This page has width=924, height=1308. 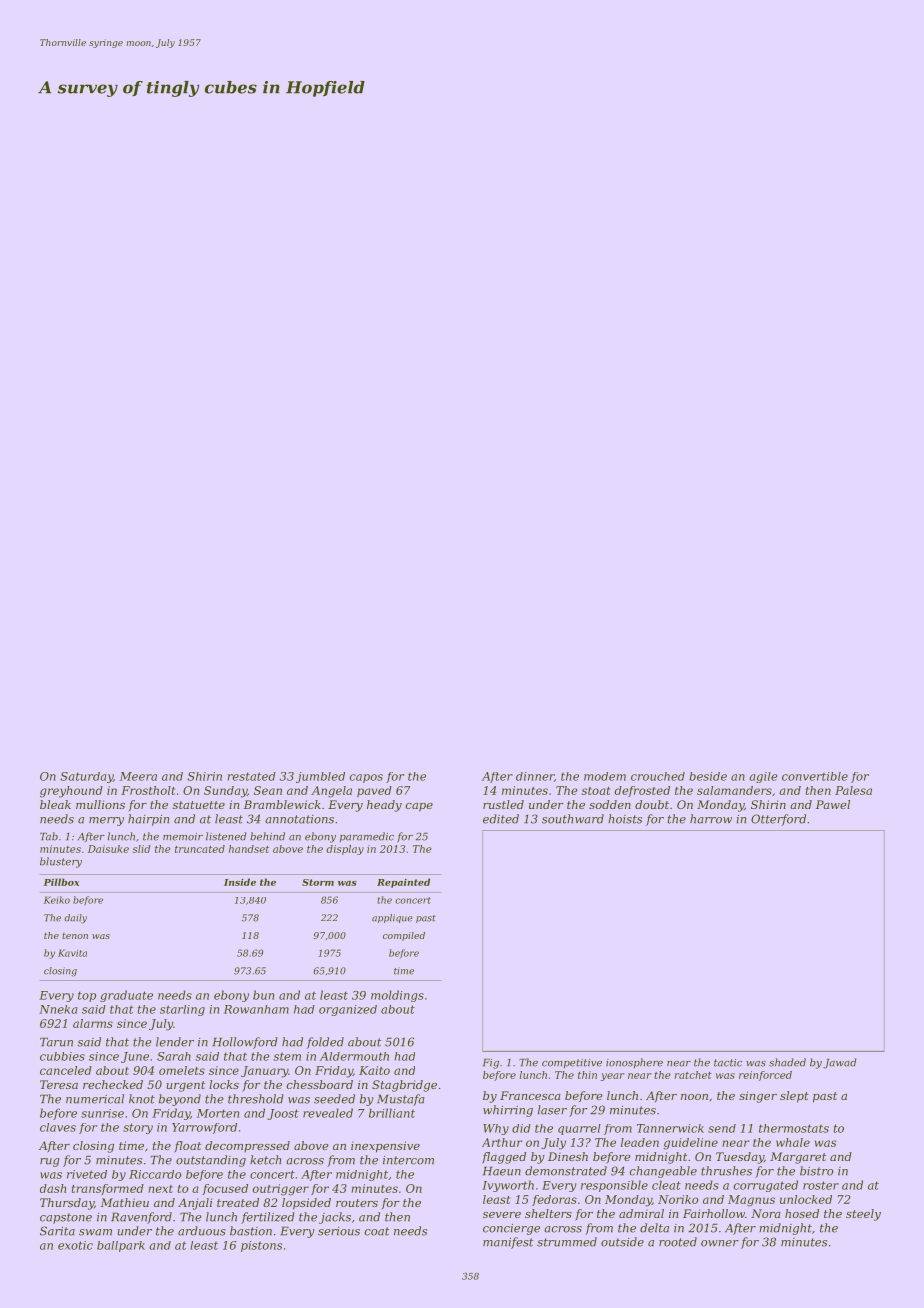 I want to click on hoists, so click(x=625, y=819).
